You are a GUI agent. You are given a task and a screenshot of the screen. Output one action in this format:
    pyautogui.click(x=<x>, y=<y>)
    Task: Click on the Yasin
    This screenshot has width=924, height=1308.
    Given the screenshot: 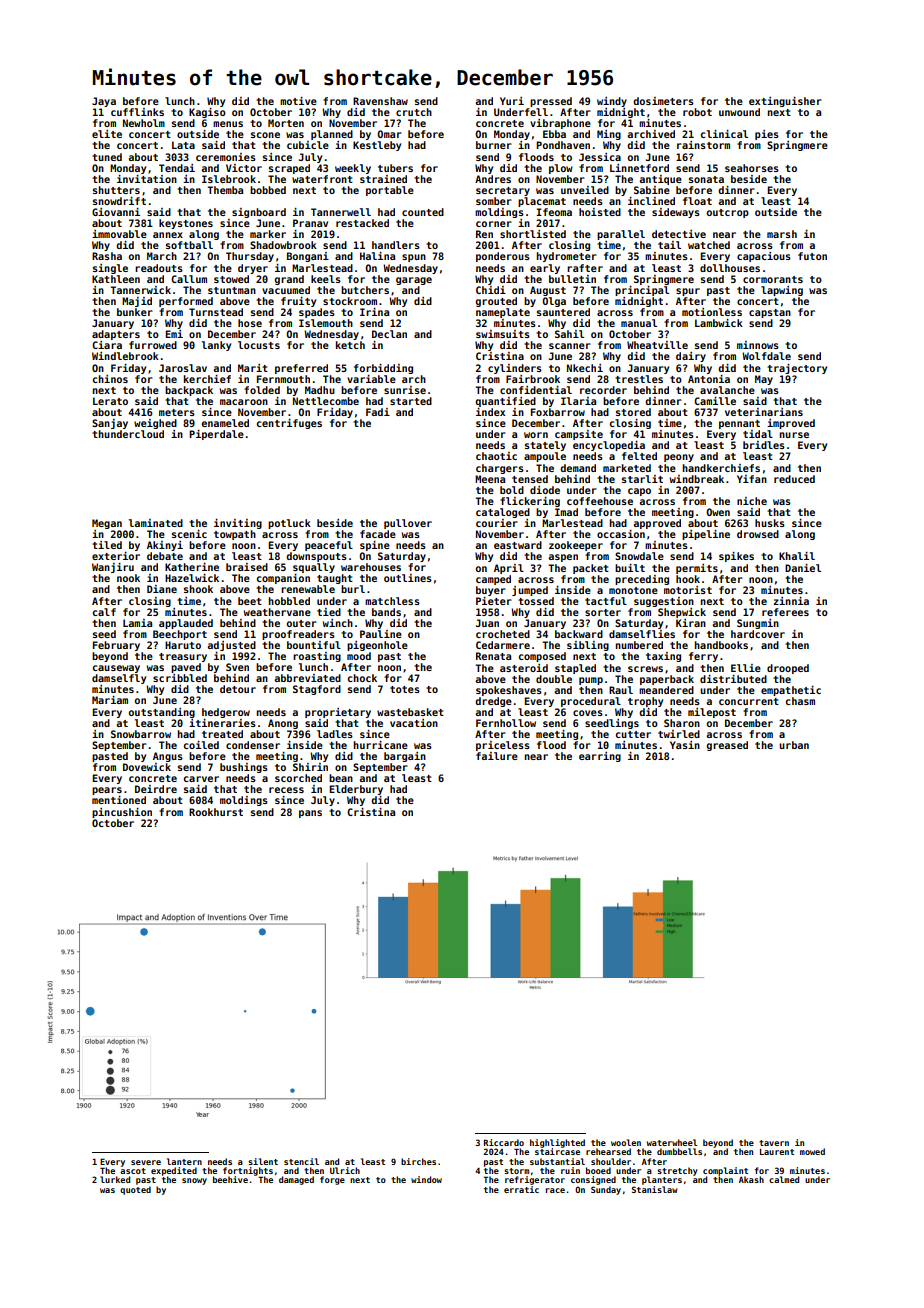 What is the action you would take?
    pyautogui.click(x=685, y=745)
